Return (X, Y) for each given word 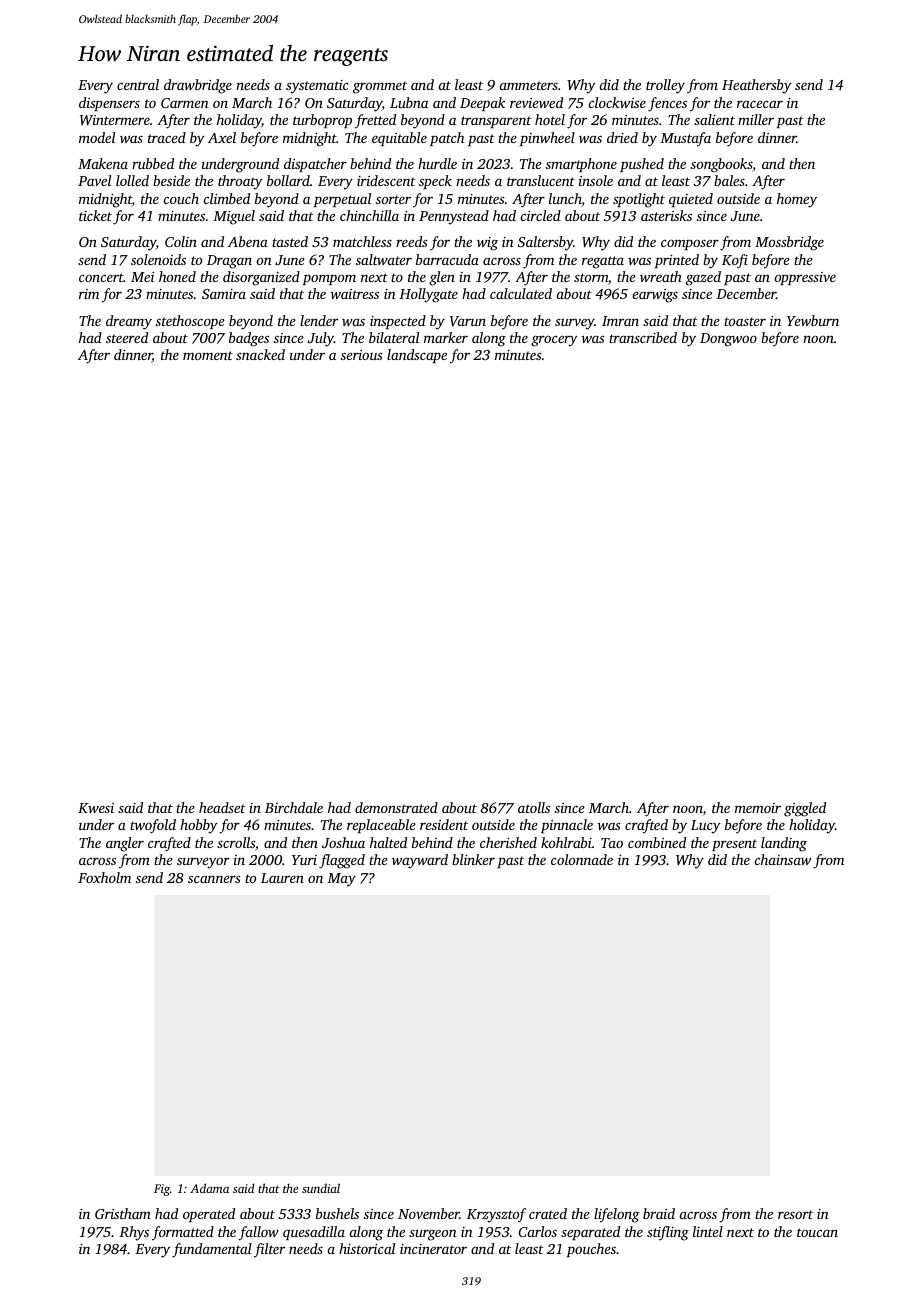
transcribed (643, 337)
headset (222, 807)
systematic (317, 87)
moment (208, 355)
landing (784, 844)
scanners (214, 879)
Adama (209, 1188)
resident (444, 824)
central (138, 84)
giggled (805, 809)
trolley (665, 86)
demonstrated (396, 807)
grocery (554, 341)
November (429, 1213)
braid (659, 1213)
